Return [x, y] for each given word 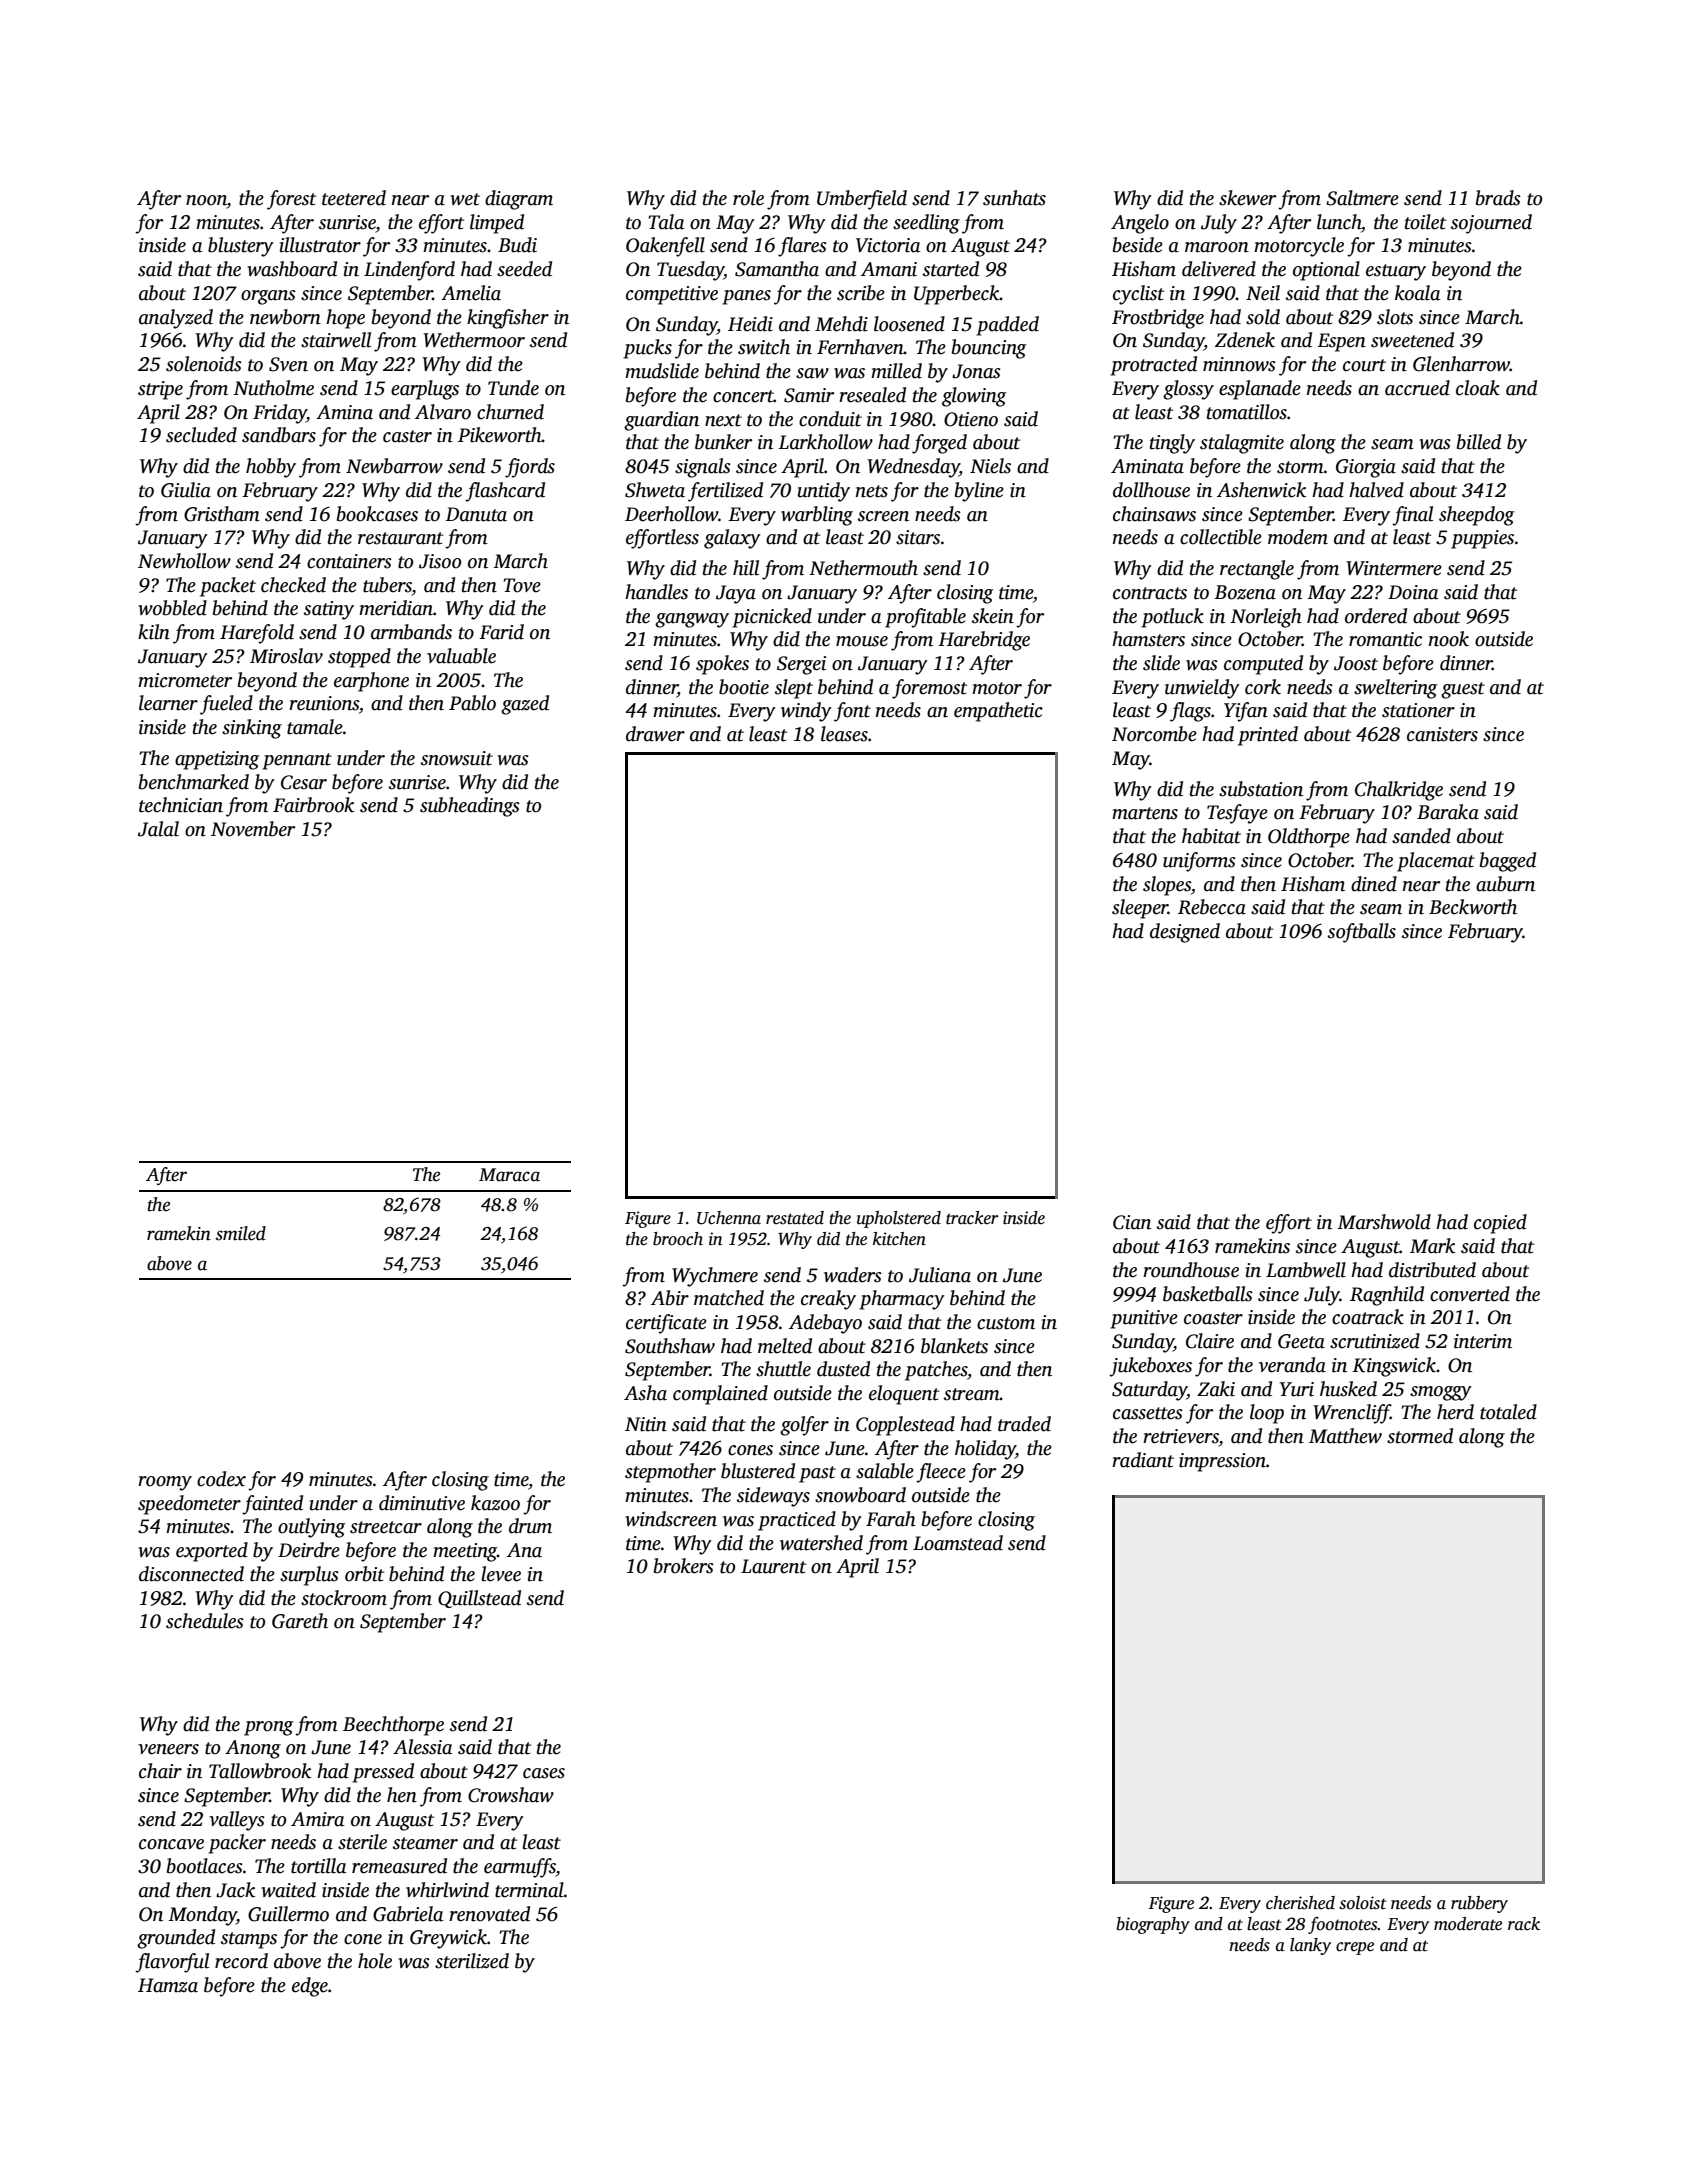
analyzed [176, 319]
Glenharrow [1461, 364]
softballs [1362, 933]
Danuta [476, 514]
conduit [830, 419]
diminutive [422, 1503]
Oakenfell [665, 247]
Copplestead [905, 1426]
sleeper [1140, 909]
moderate [1468, 1924]
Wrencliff [1352, 1414]
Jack [235, 1890]
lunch [1339, 222]
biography [1153, 1925]
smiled [241, 1233]
